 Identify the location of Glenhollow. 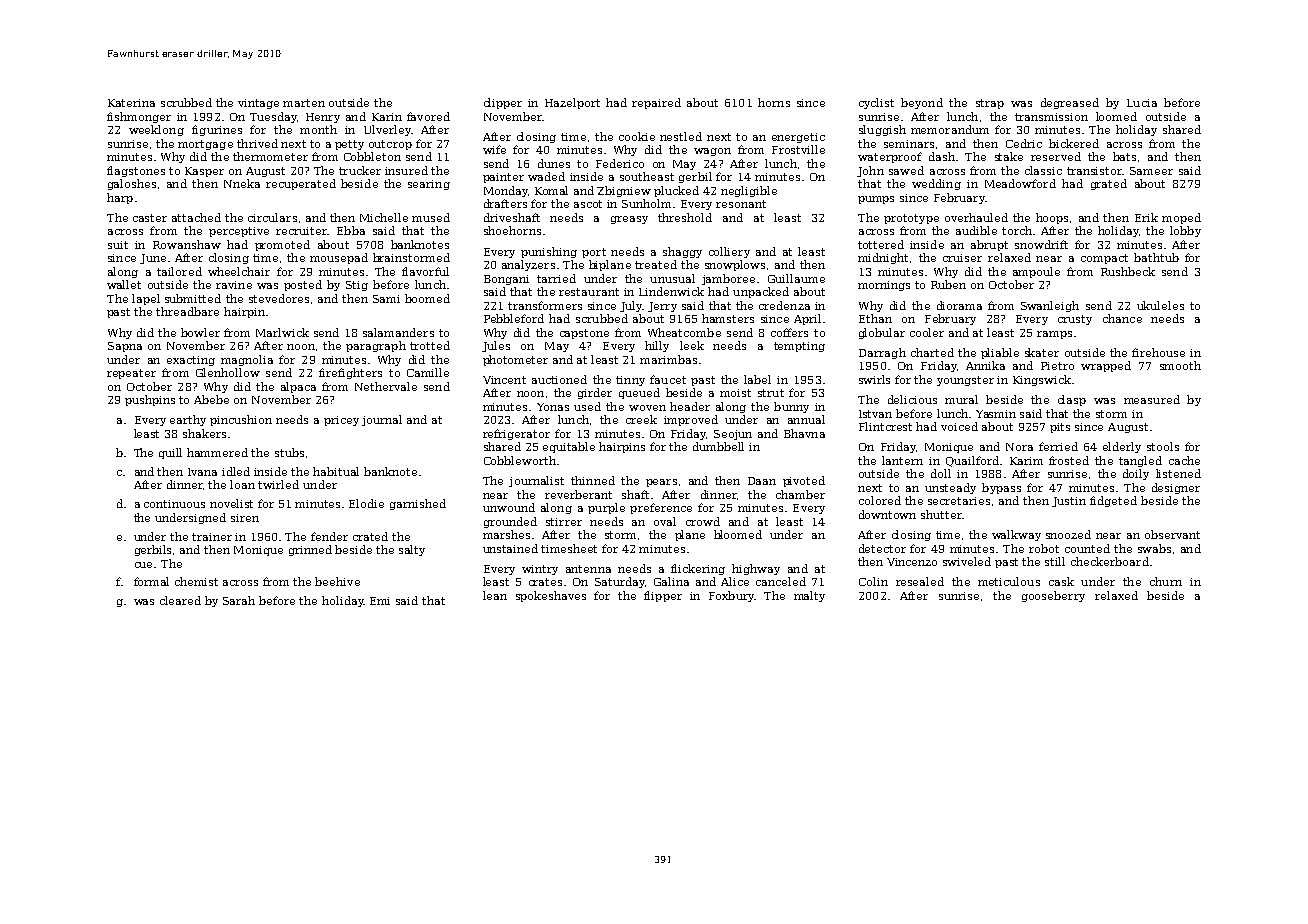
(228, 372).
